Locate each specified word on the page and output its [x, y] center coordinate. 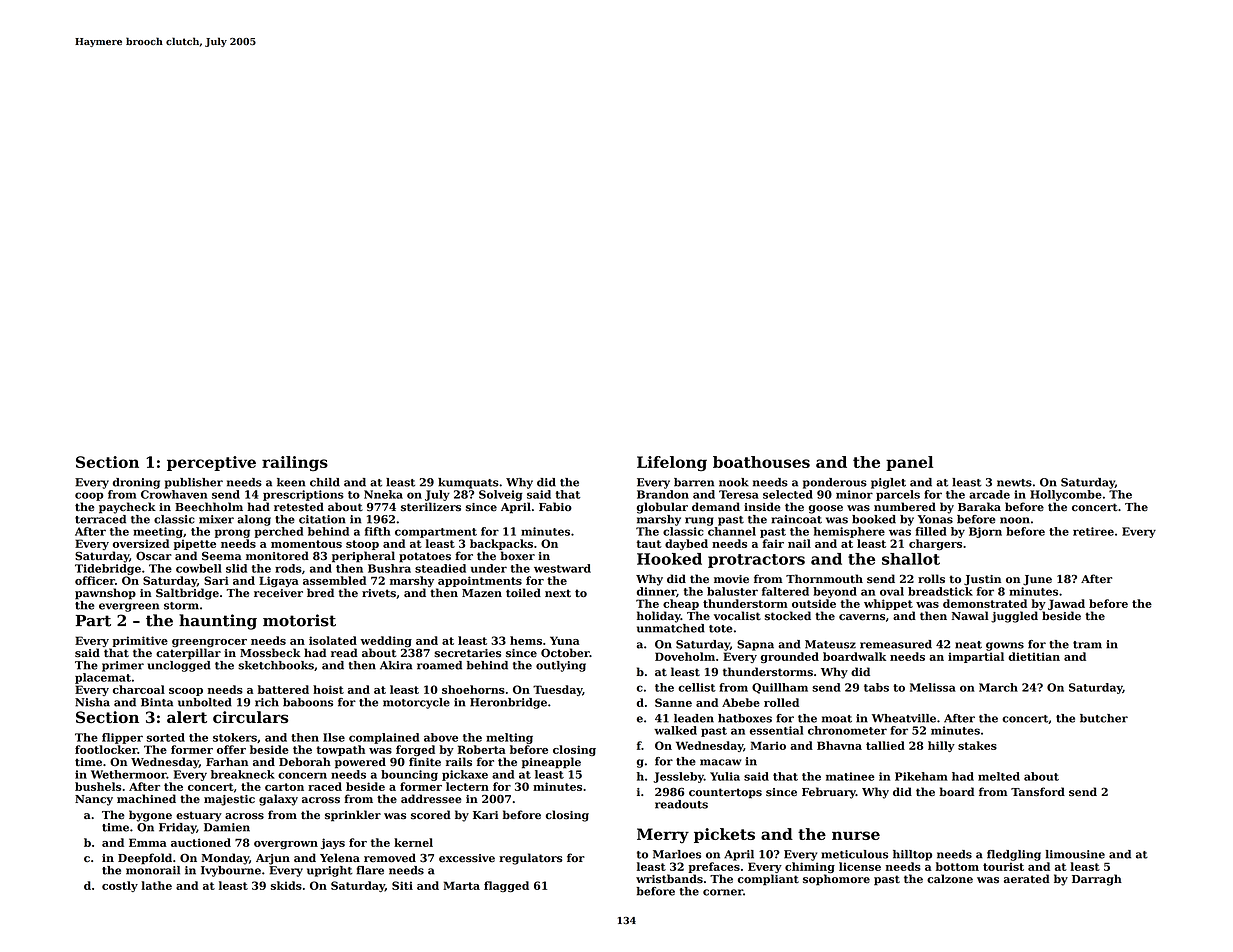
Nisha [92, 702]
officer [95, 580]
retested [299, 507]
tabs [876, 687]
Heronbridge [508, 703]
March [998, 687]
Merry [663, 836]
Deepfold [145, 859]
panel [909, 463]
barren [694, 482]
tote [720, 629]
